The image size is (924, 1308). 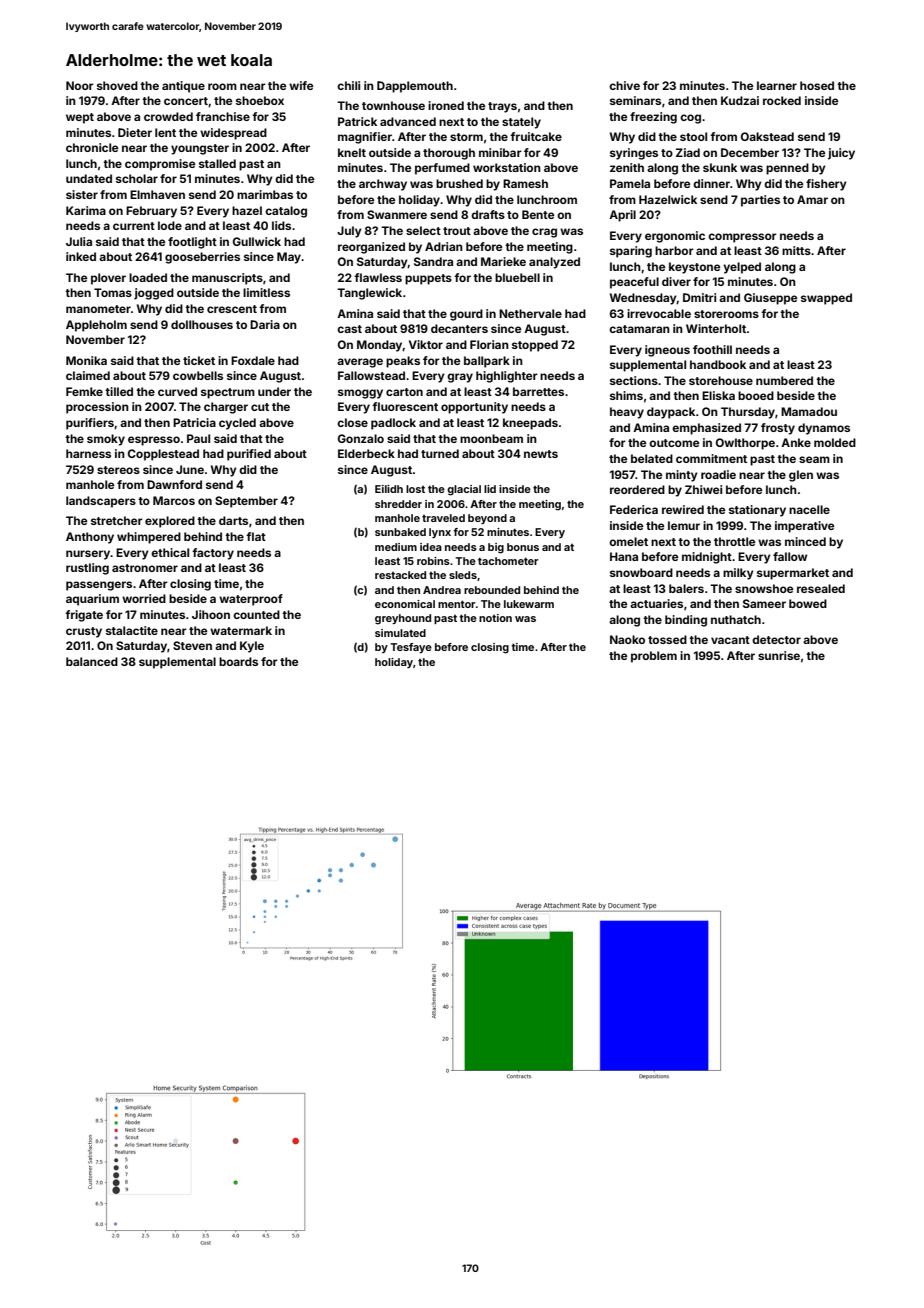 What do you see at coordinates (84, 616) in the image?
I see `frigate` at bounding box center [84, 616].
